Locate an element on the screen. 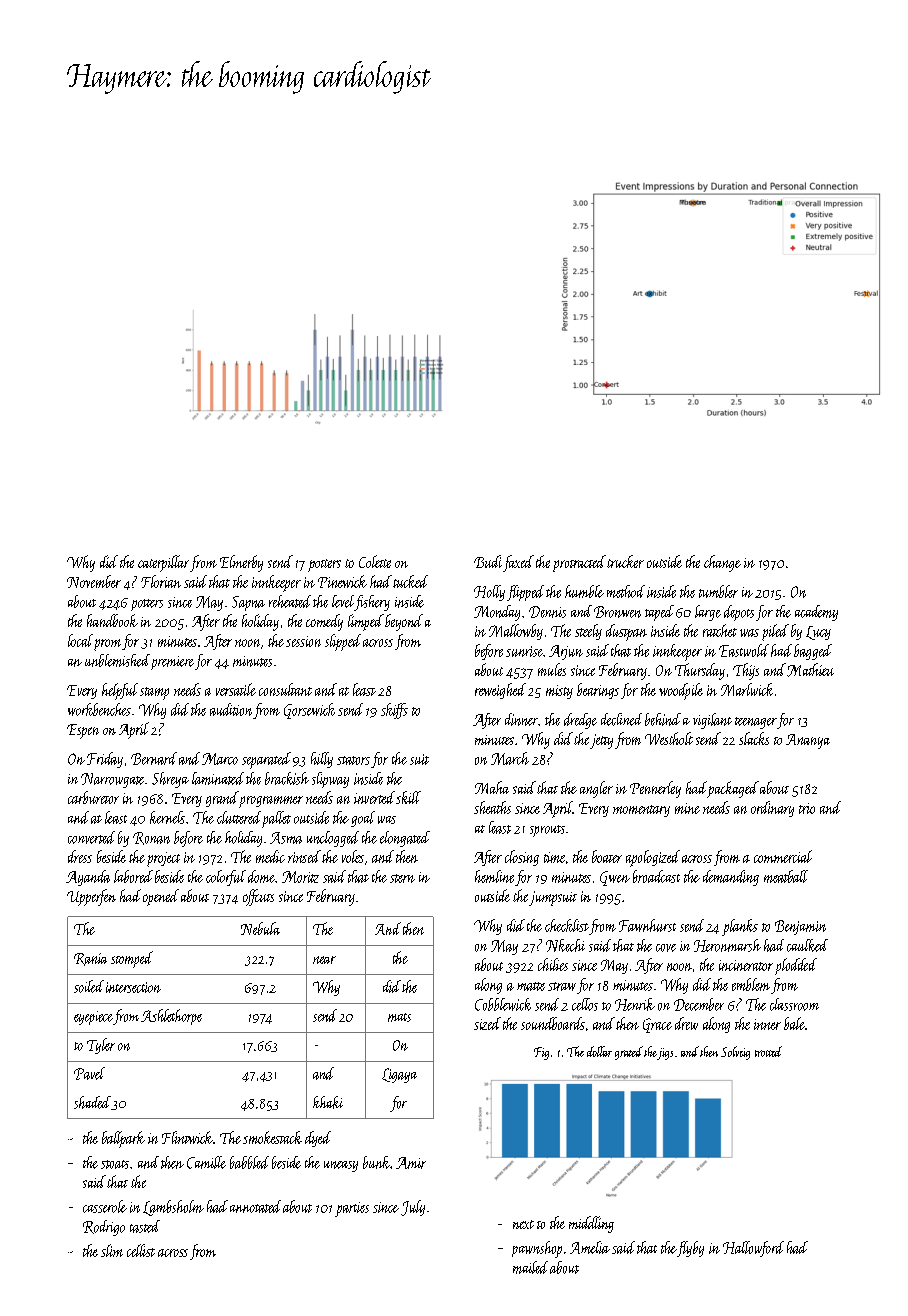  Eastwold is located at coordinates (744, 650).
